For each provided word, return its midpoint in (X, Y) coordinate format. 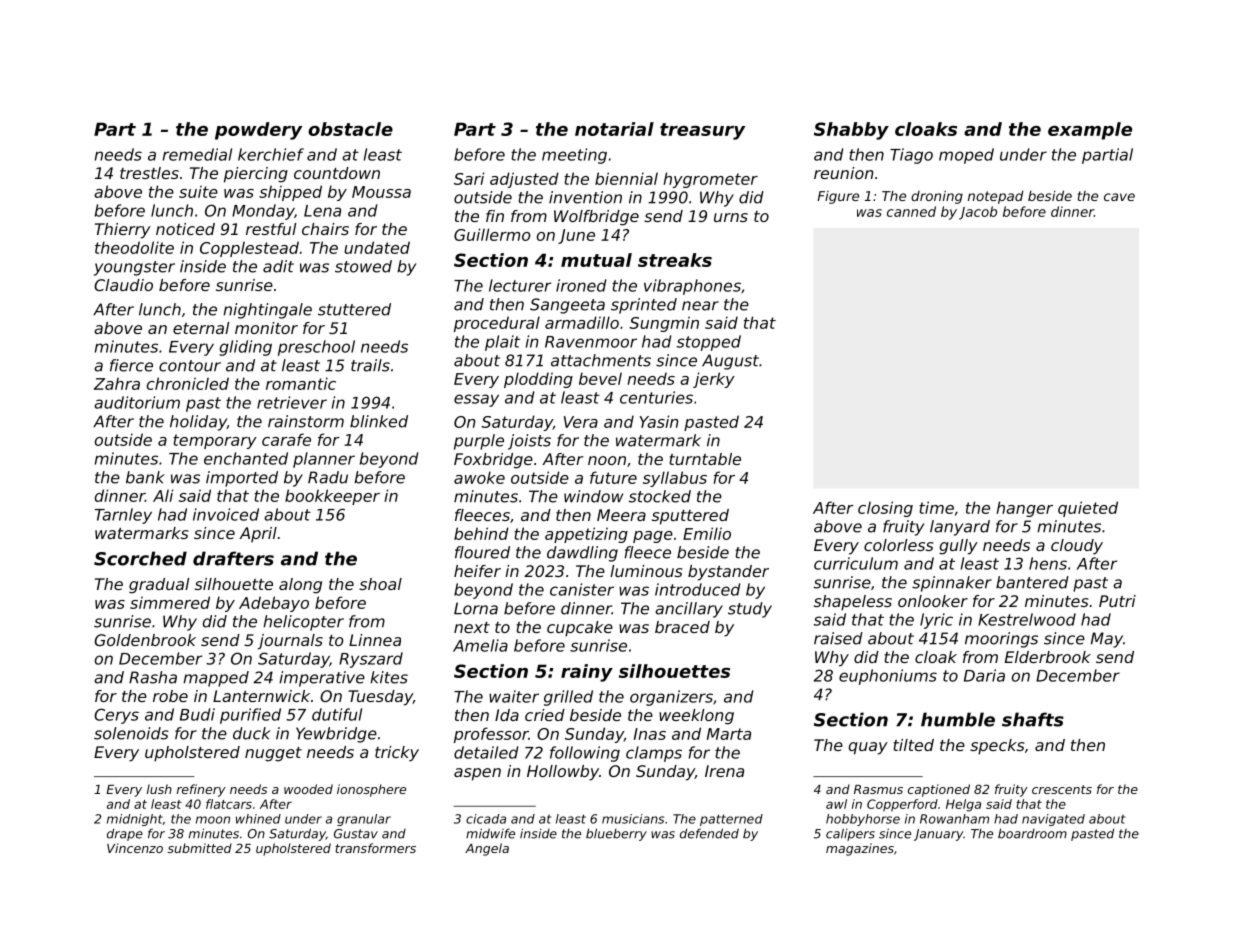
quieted (1088, 509)
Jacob (978, 213)
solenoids (131, 733)
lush (159, 789)
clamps (654, 754)
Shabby (851, 131)
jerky (714, 380)
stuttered (354, 309)
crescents (1062, 789)
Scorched (140, 558)
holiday (198, 423)
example (1090, 131)
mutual (596, 260)
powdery (258, 131)
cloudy (1077, 547)
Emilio (707, 533)
